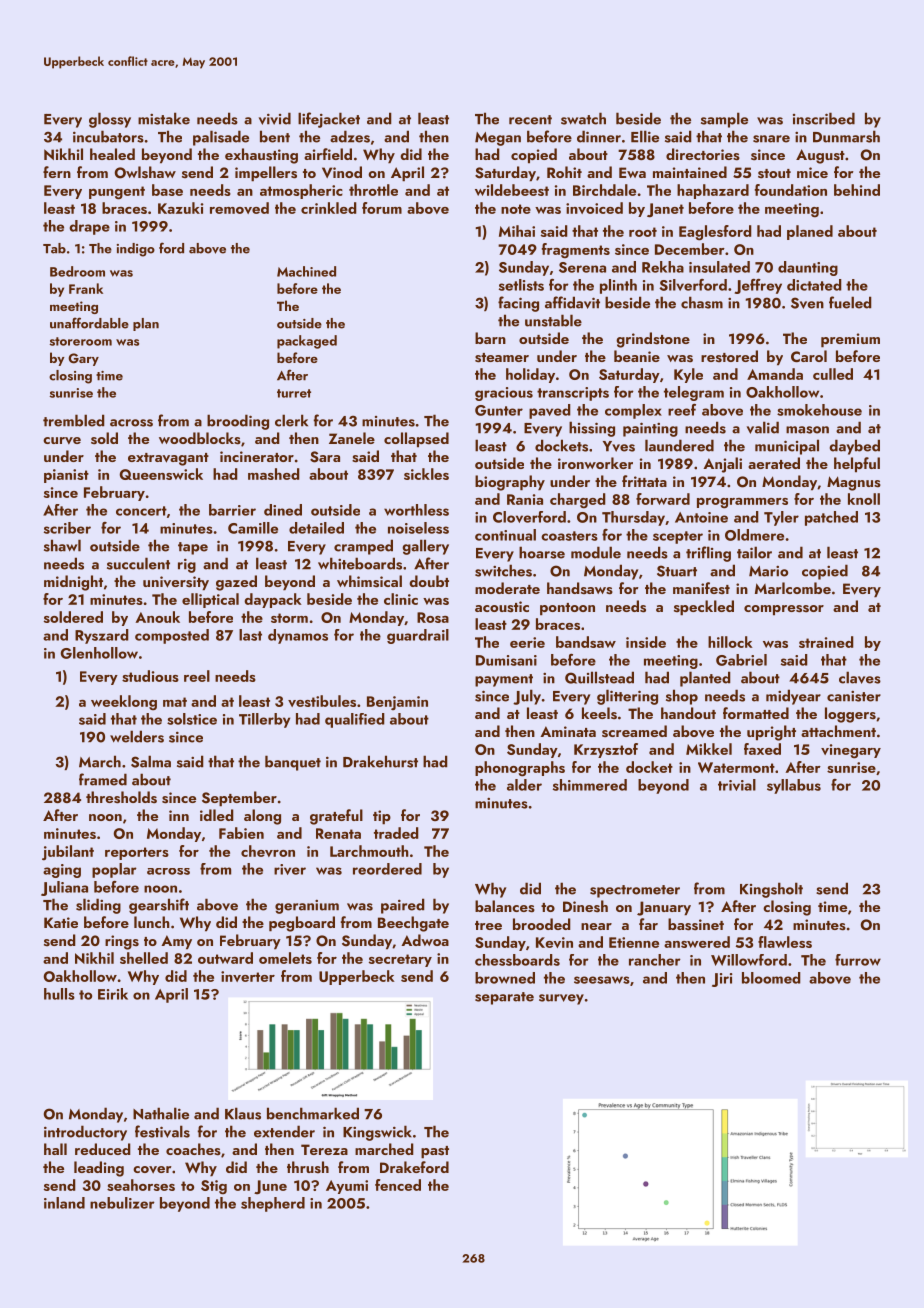  What do you see at coordinates (347, 1187) in the document?
I see `Ayumi` at bounding box center [347, 1187].
